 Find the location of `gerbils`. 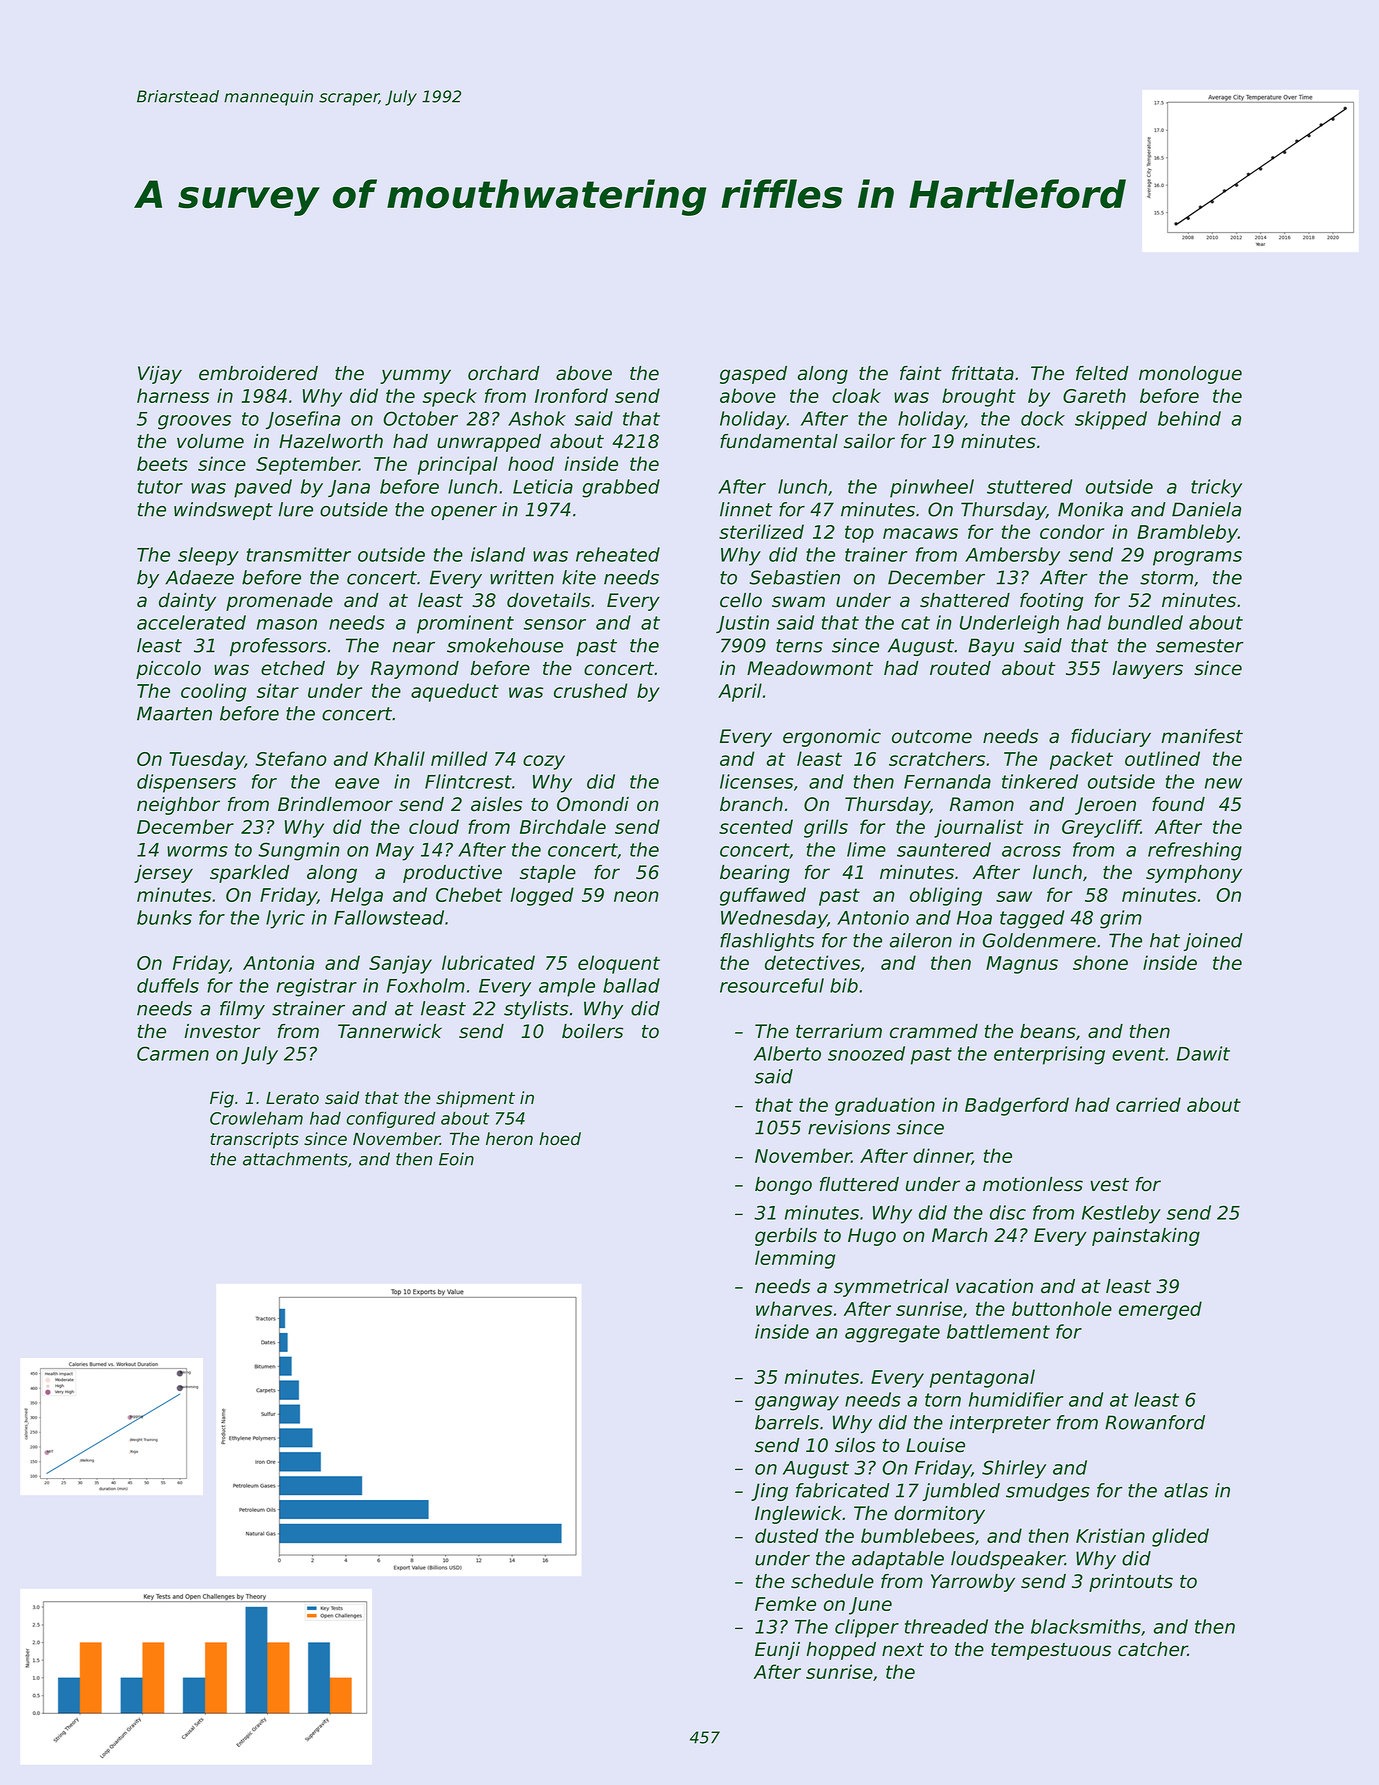

gerbils is located at coordinates (786, 1237).
